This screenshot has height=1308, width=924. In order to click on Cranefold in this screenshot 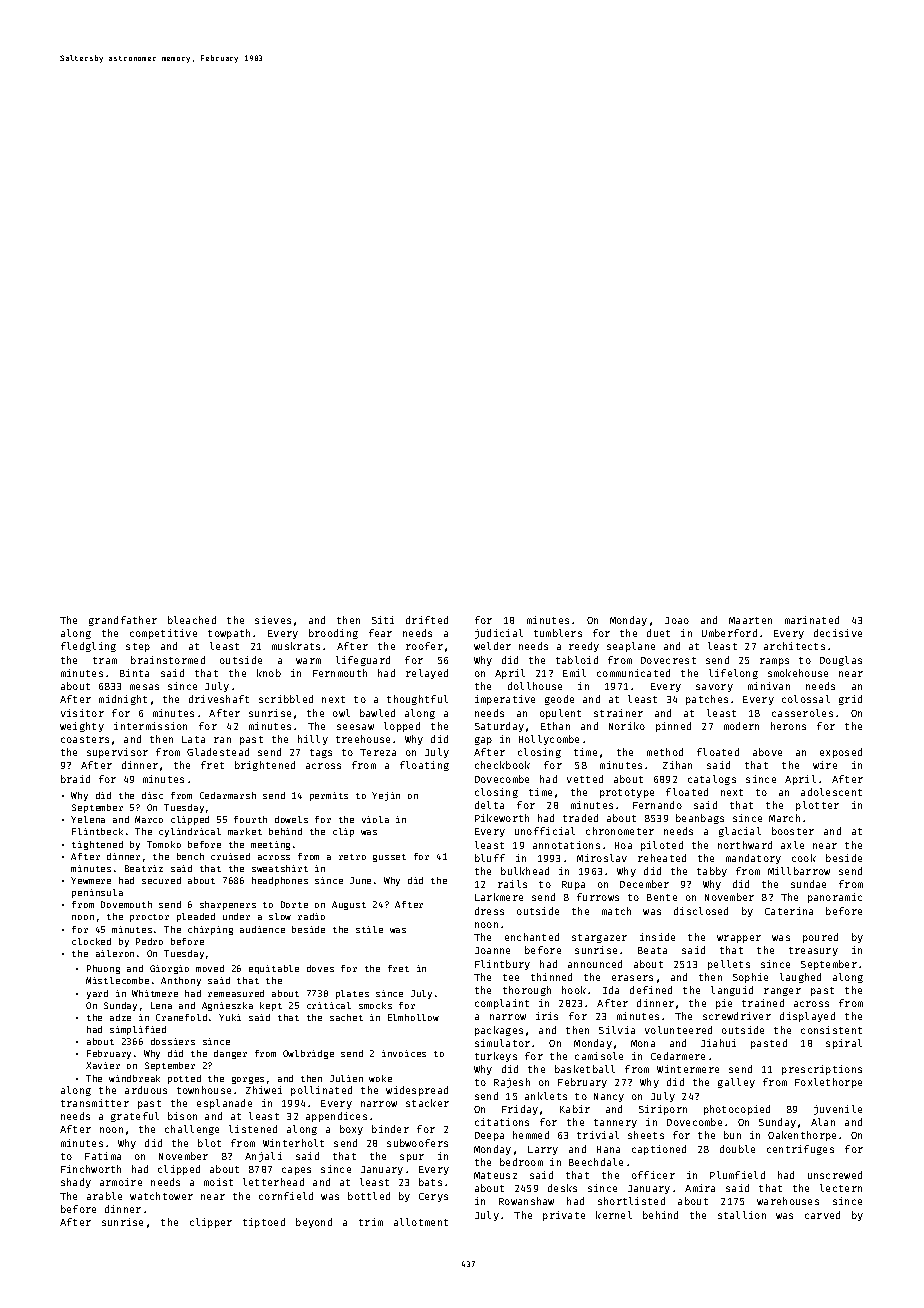, I will do `click(181, 1017)`.
